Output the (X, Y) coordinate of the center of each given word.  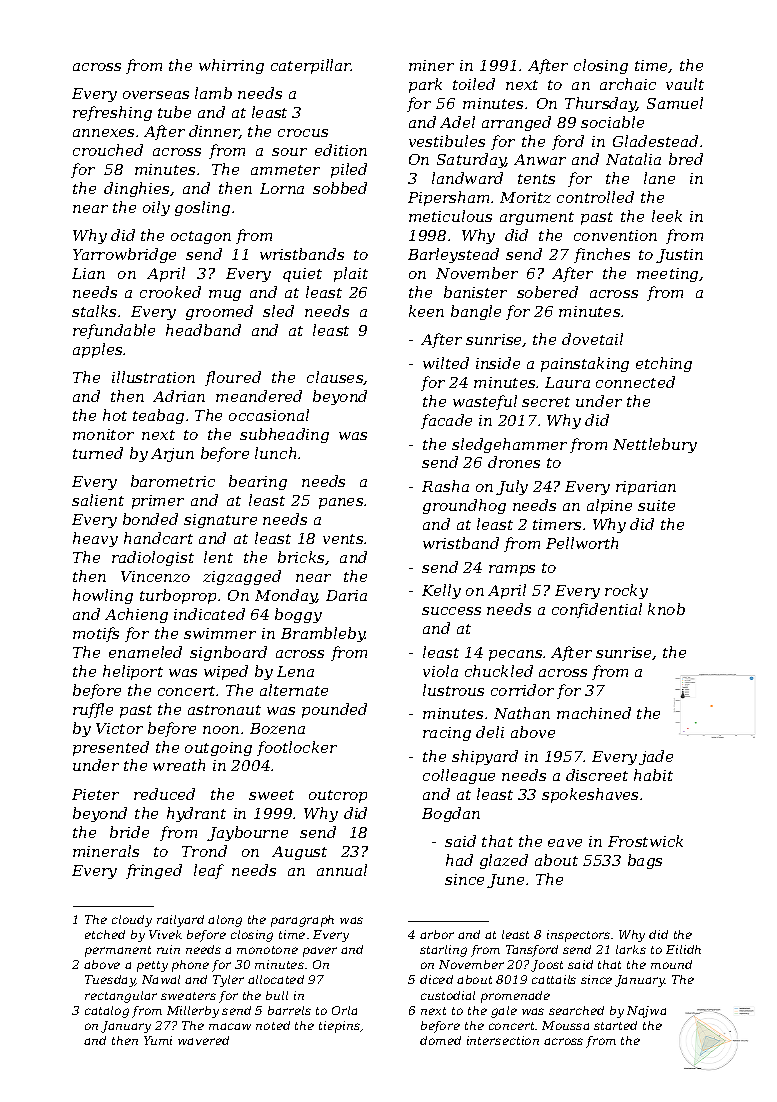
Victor (119, 728)
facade (446, 421)
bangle (476, 312)
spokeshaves (590, 795)
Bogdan (451, 814)
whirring (231, 66)
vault (685, 84)
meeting (667, 275)
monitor (103, 434)
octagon (201, 237)
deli (490, 732)
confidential (597, 610)
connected (635, 382)
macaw (230, 1026)
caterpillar (311, 66)
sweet (271, 795)
